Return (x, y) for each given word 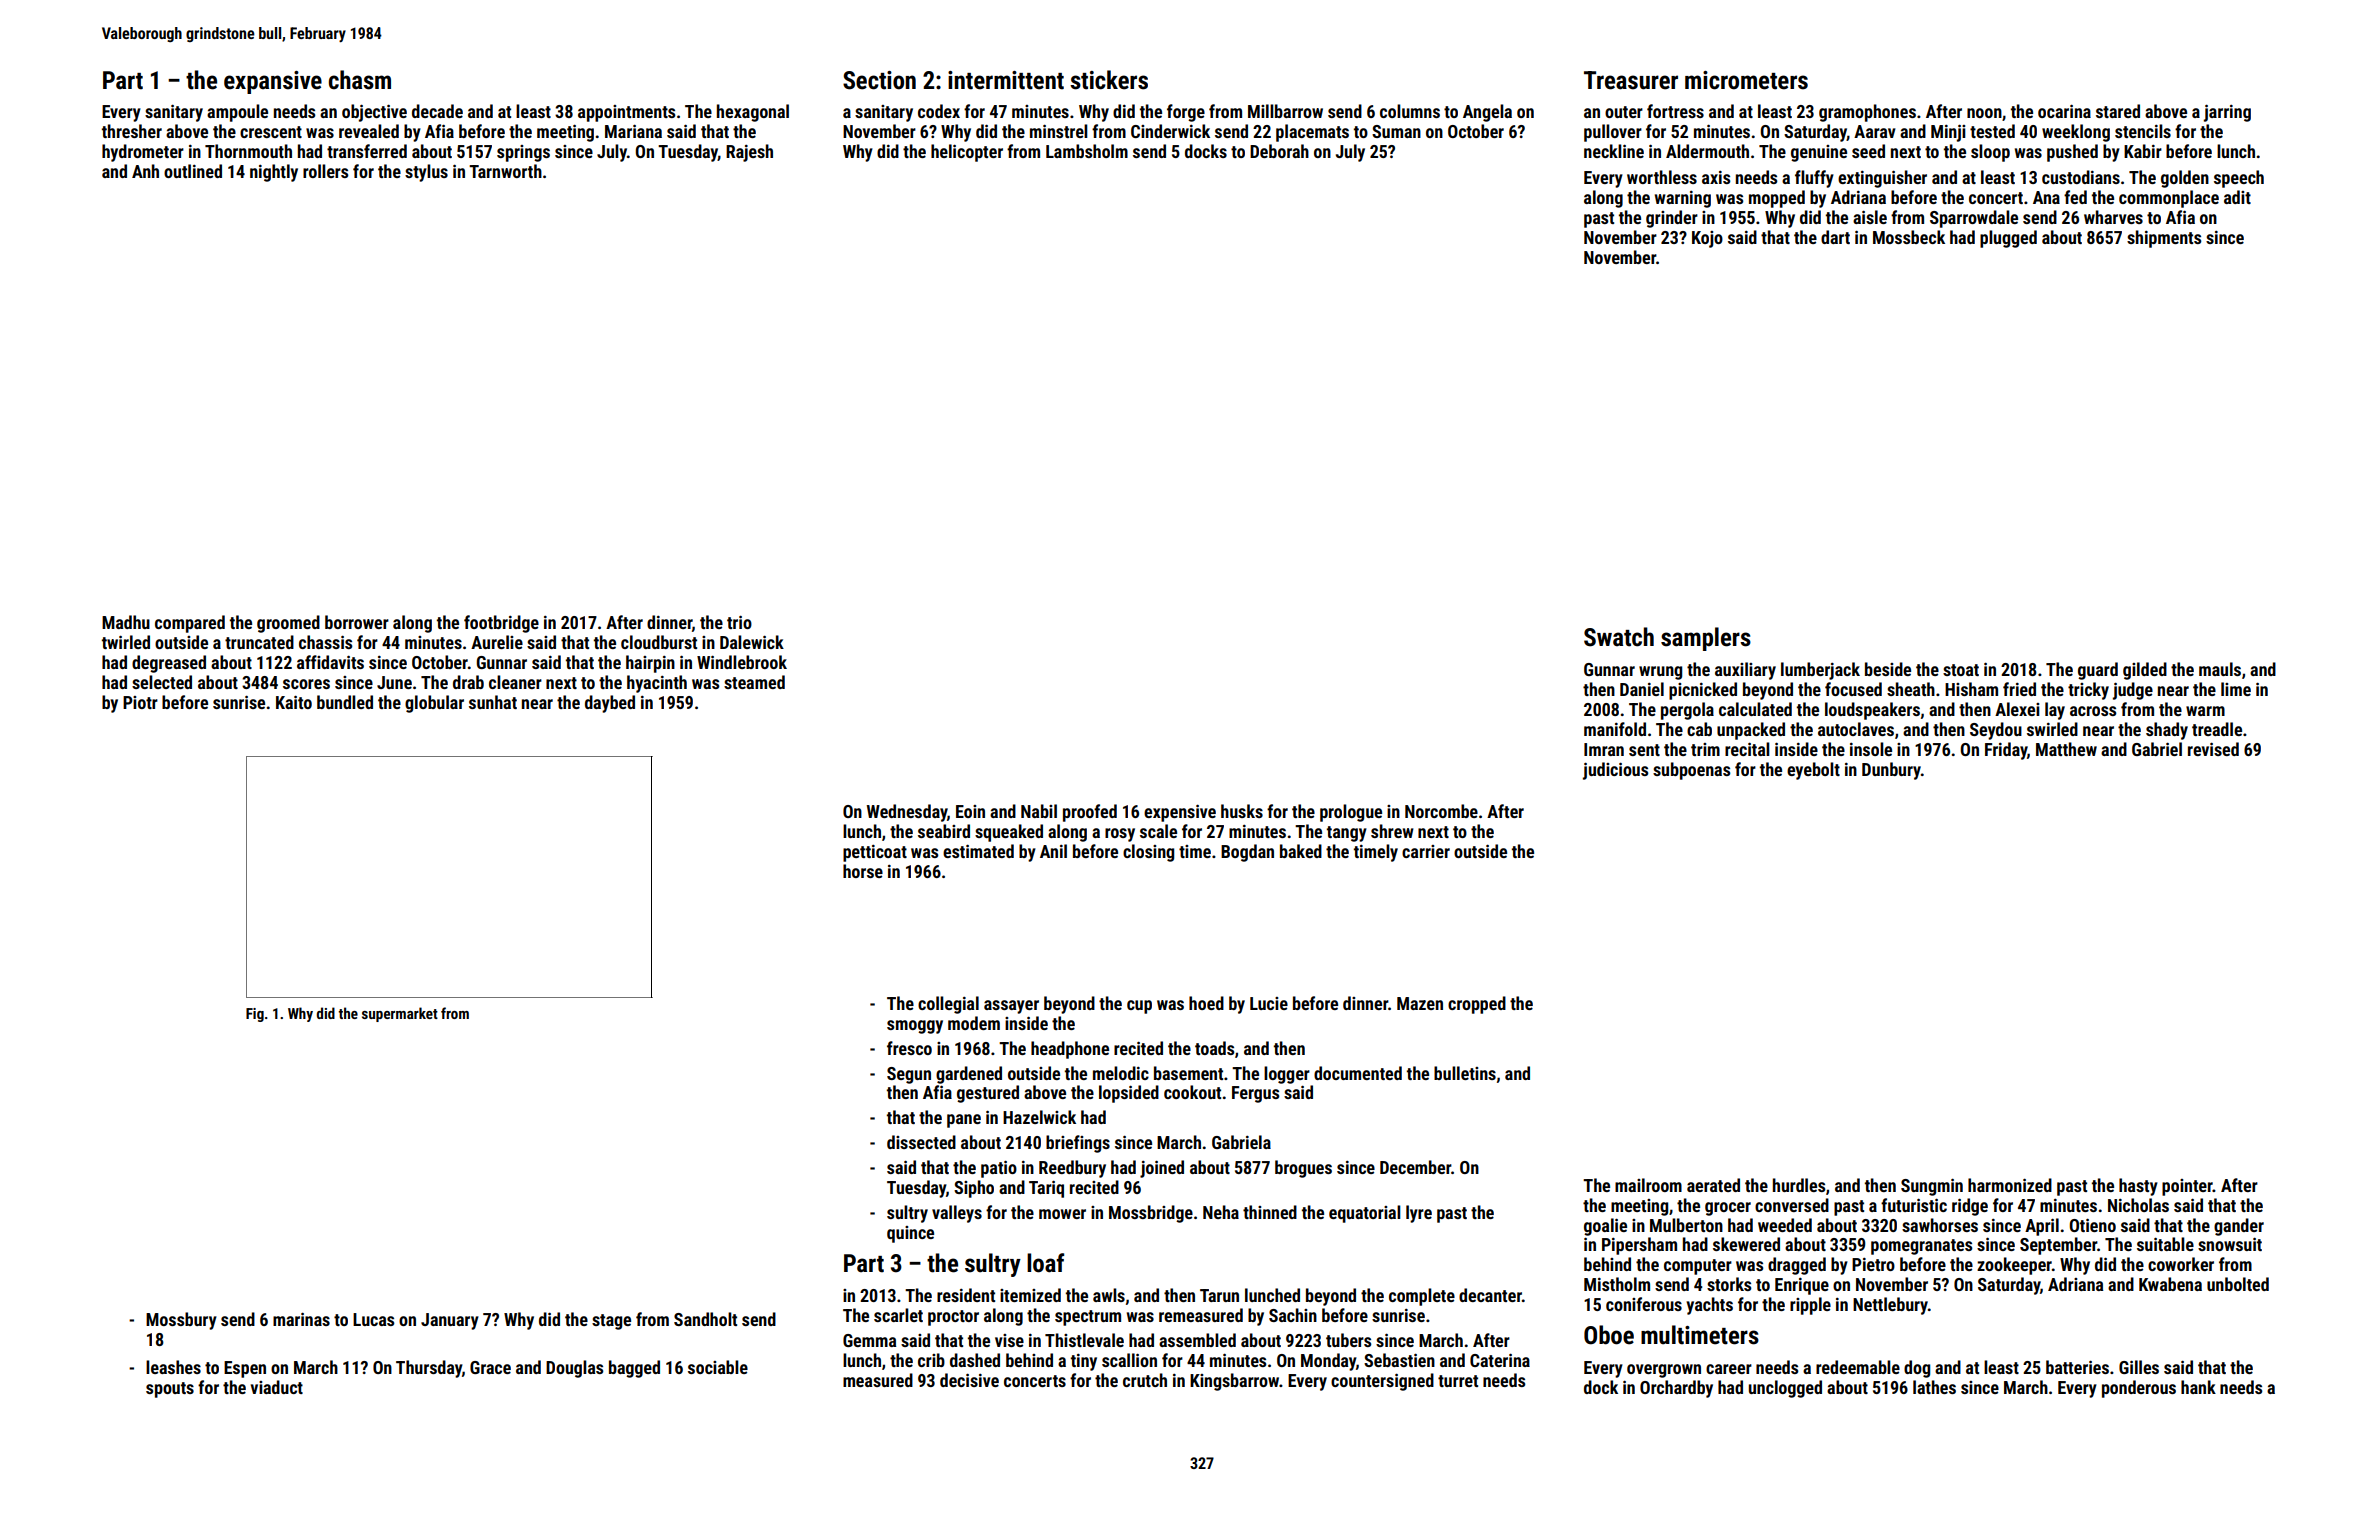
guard (2098, 671)
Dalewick (752, 642)
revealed (369, 131)
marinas (301, 1319)
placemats (1312, 133)
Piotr (140, 702)
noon (1984, 113)
